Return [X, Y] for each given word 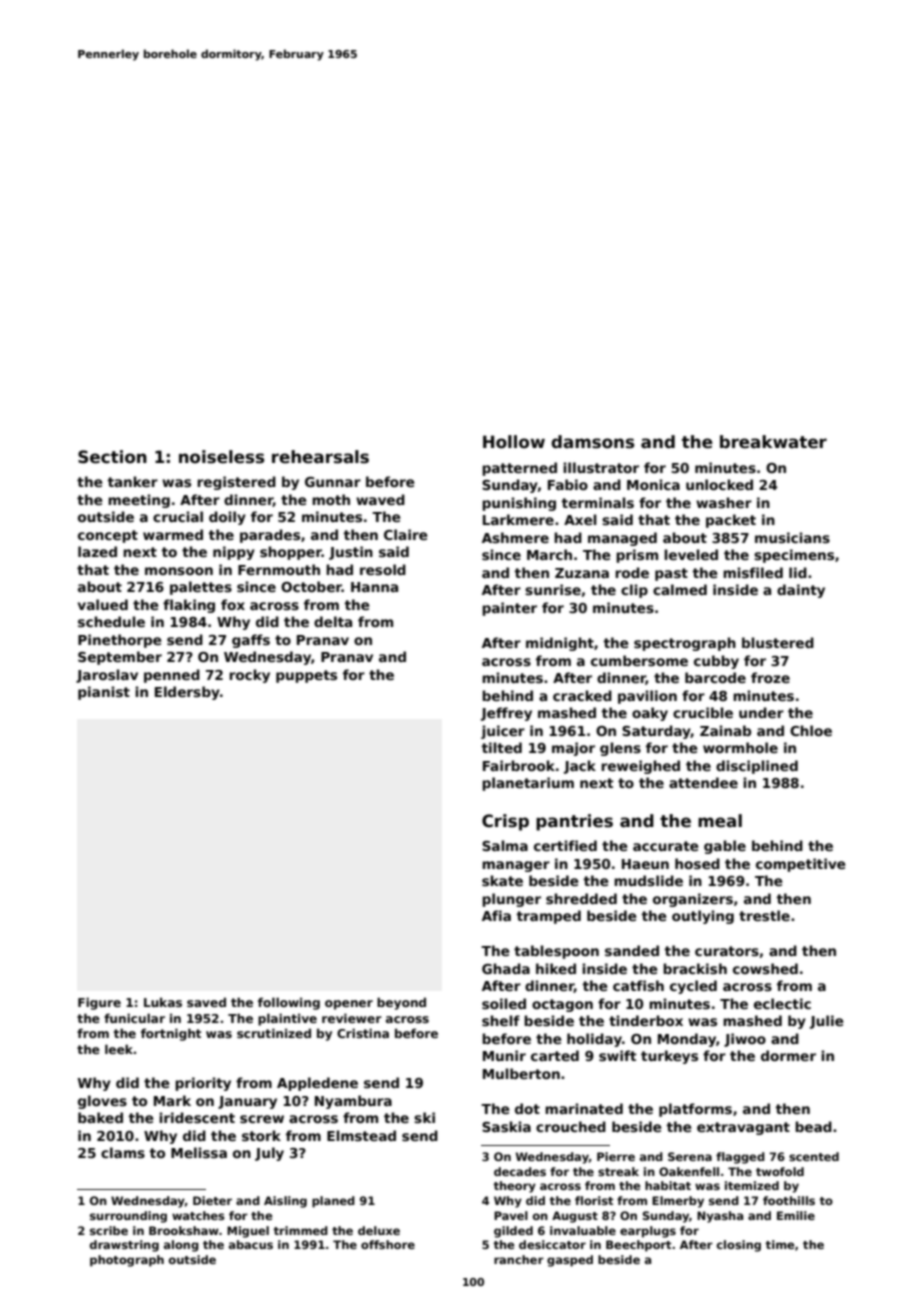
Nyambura [353, 1102]
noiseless [221, 457]
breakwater [773, 442]
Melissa [199, 1152]
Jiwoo [745, 1040]
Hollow [514, 442]
